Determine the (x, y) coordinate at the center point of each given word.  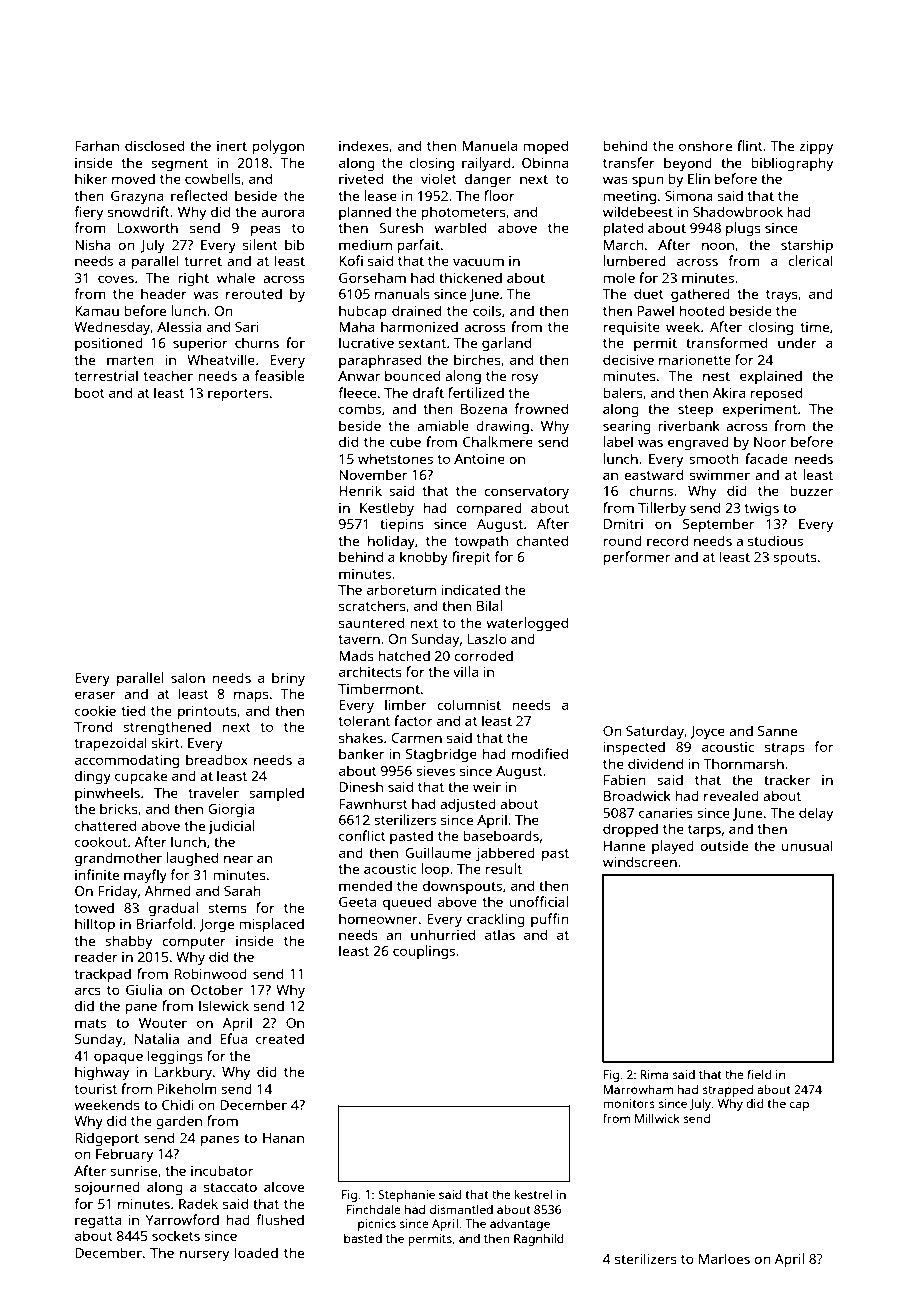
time (815, 327)
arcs (88, 991)
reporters (238, 395)
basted (363, 1238)
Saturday (655, 732)
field (759, 1074)
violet (439, 178)
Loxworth (148, 227)
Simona (689, 196)
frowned (541, 408)
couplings (424, 952)
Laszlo (487, 638)
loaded (256, 1252)
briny (288, 679)
